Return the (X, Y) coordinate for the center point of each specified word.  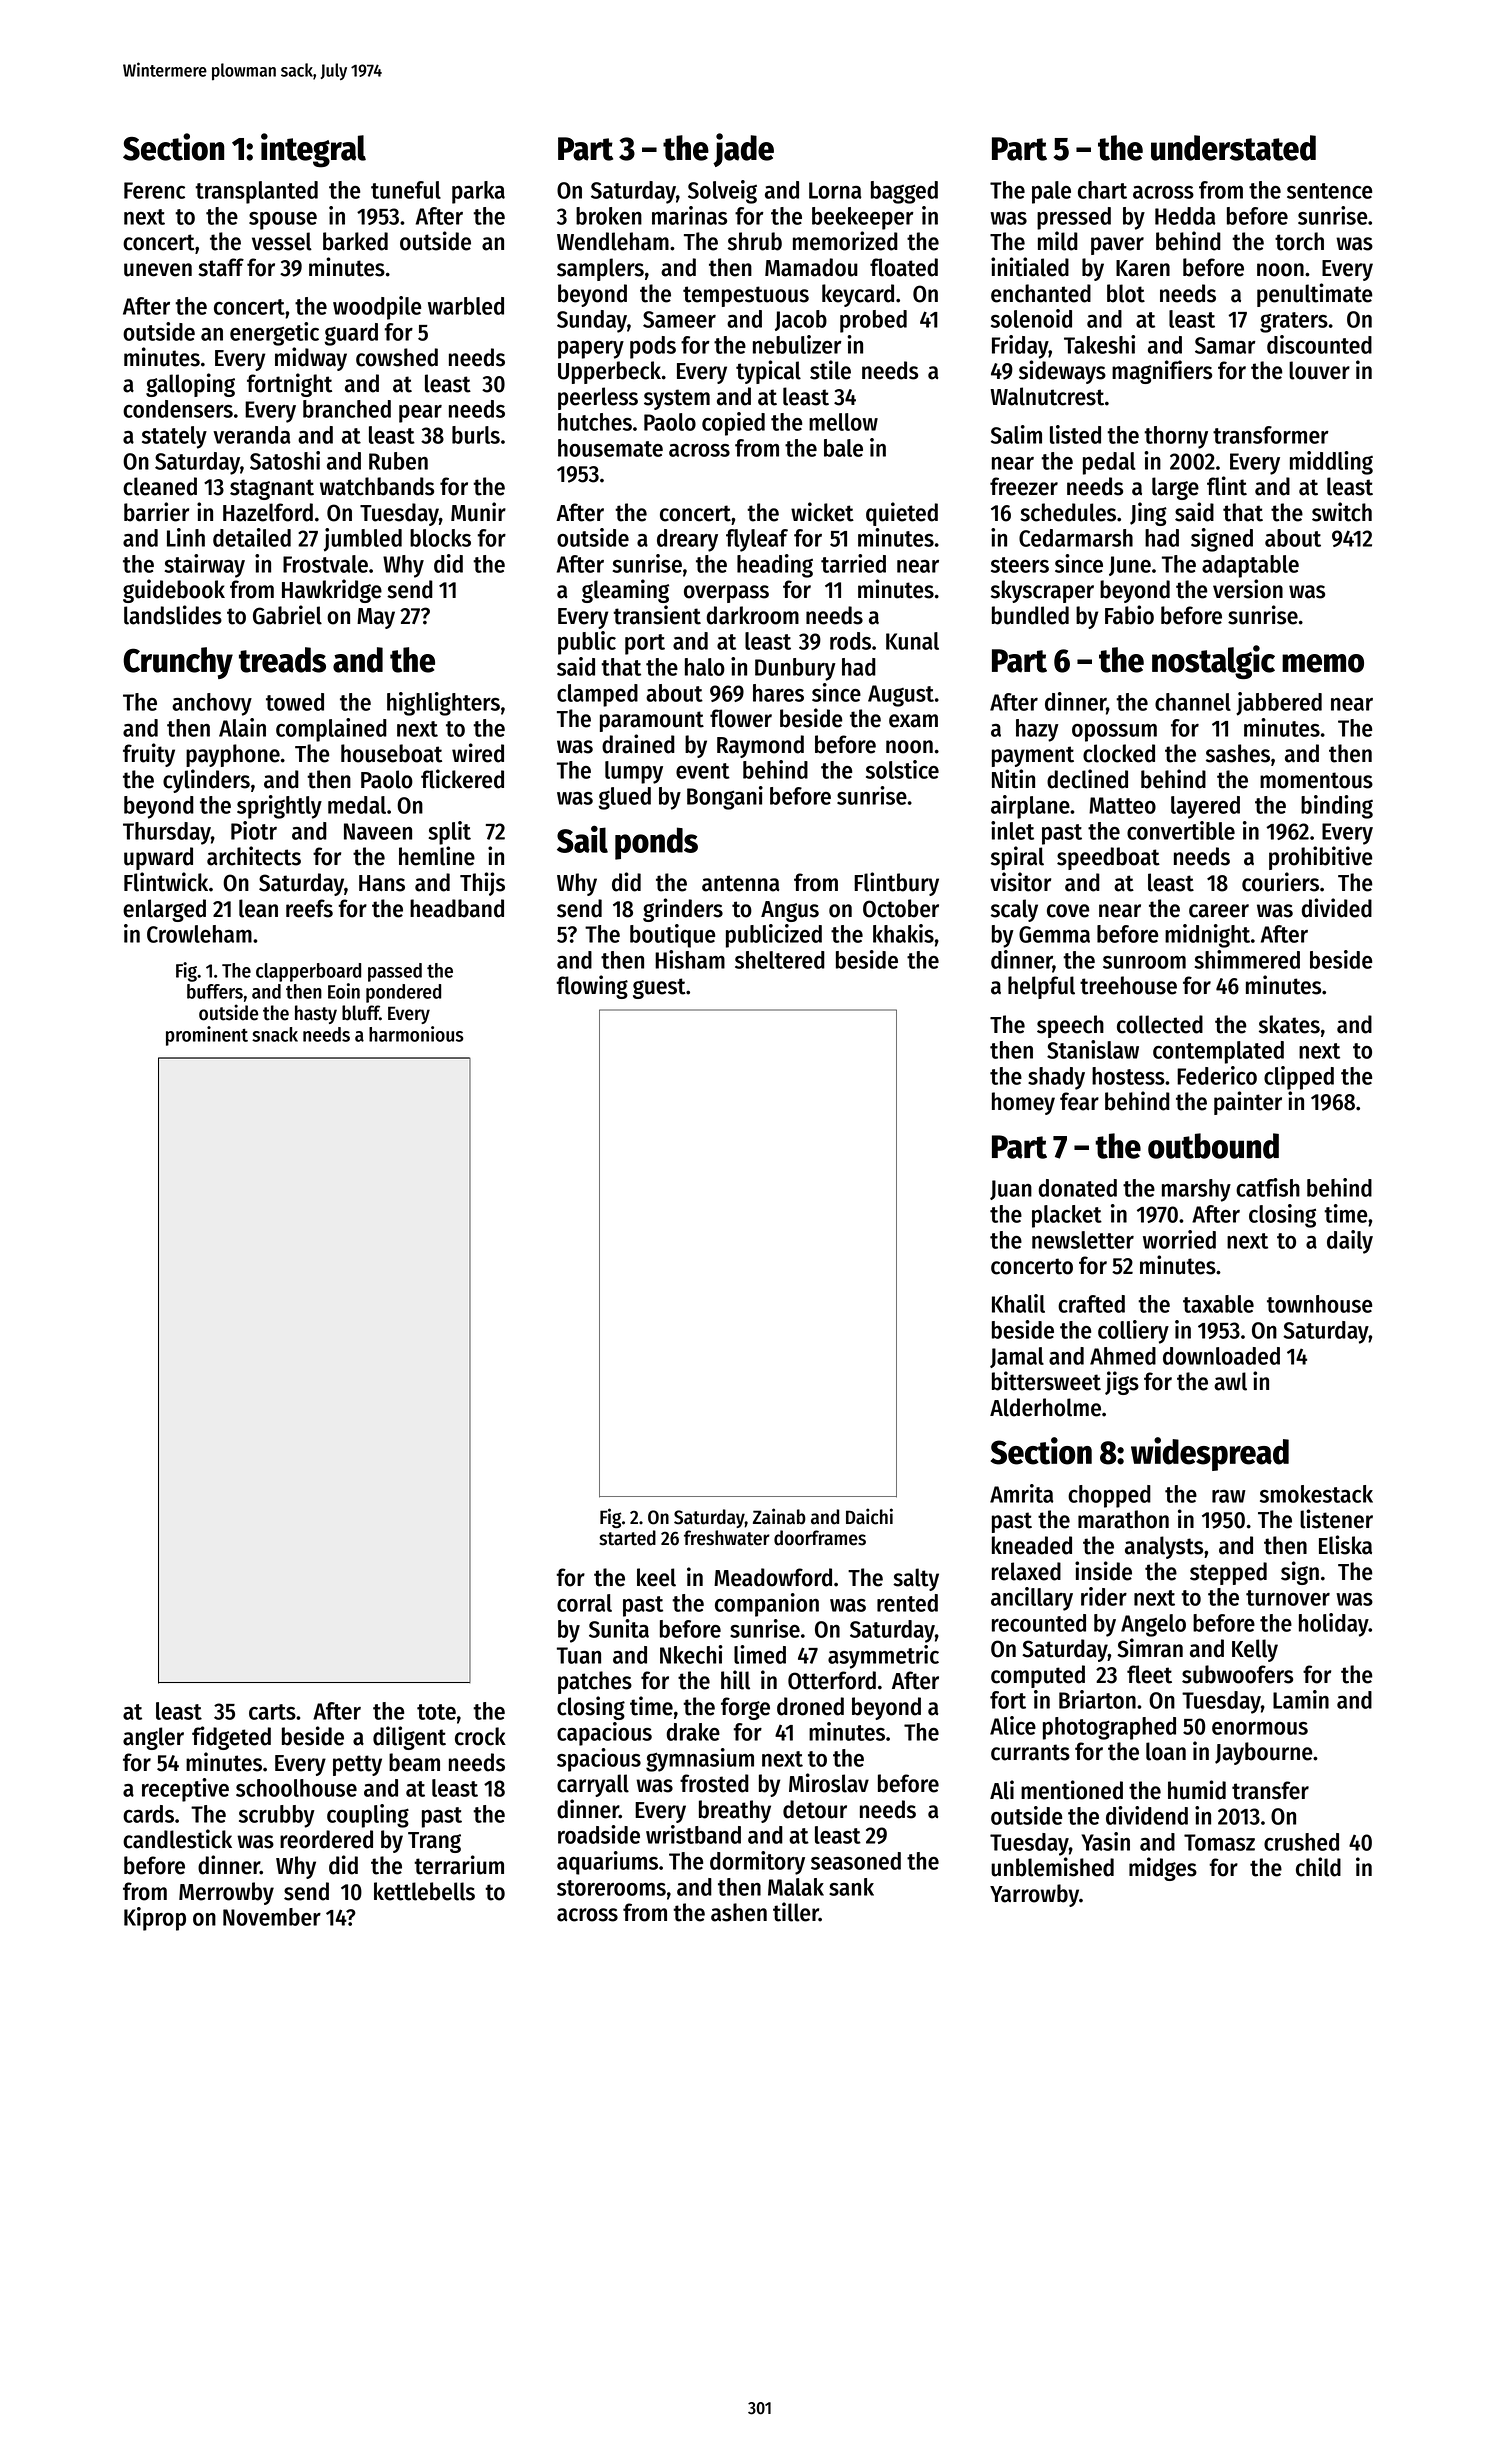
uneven (158, 270)
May (376, 618)
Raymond (760, 746)
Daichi (869, 1516)
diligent (409, 1738)
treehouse (1128, 985)
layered (1205, 807)
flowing (592, 987)
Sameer (679, 319)
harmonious (416, 1034)
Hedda (1185, 216)
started (627, 1538)
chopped (1109, 1496)
